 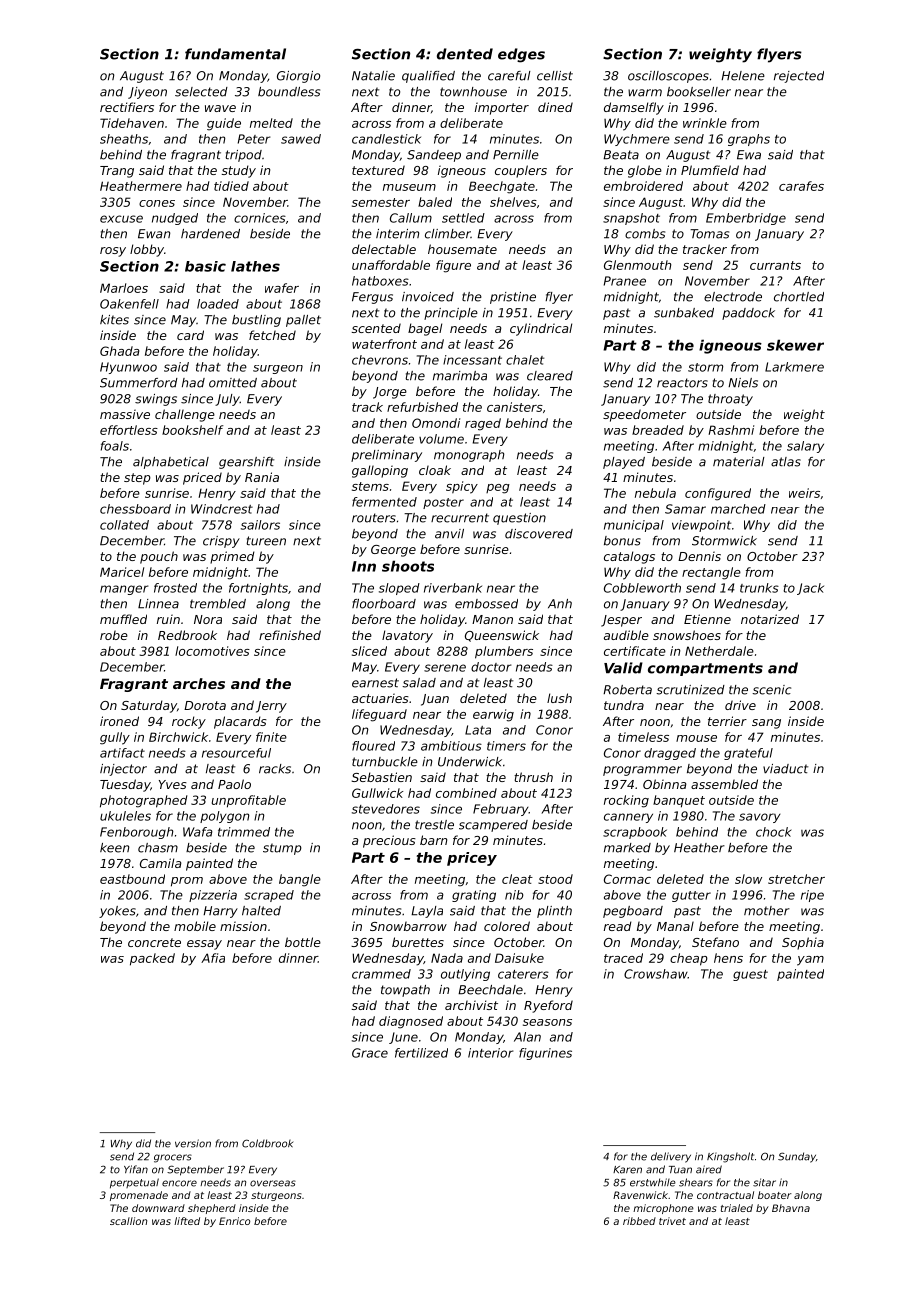 I want to click on Grace, so click(x=370, y=1053).
